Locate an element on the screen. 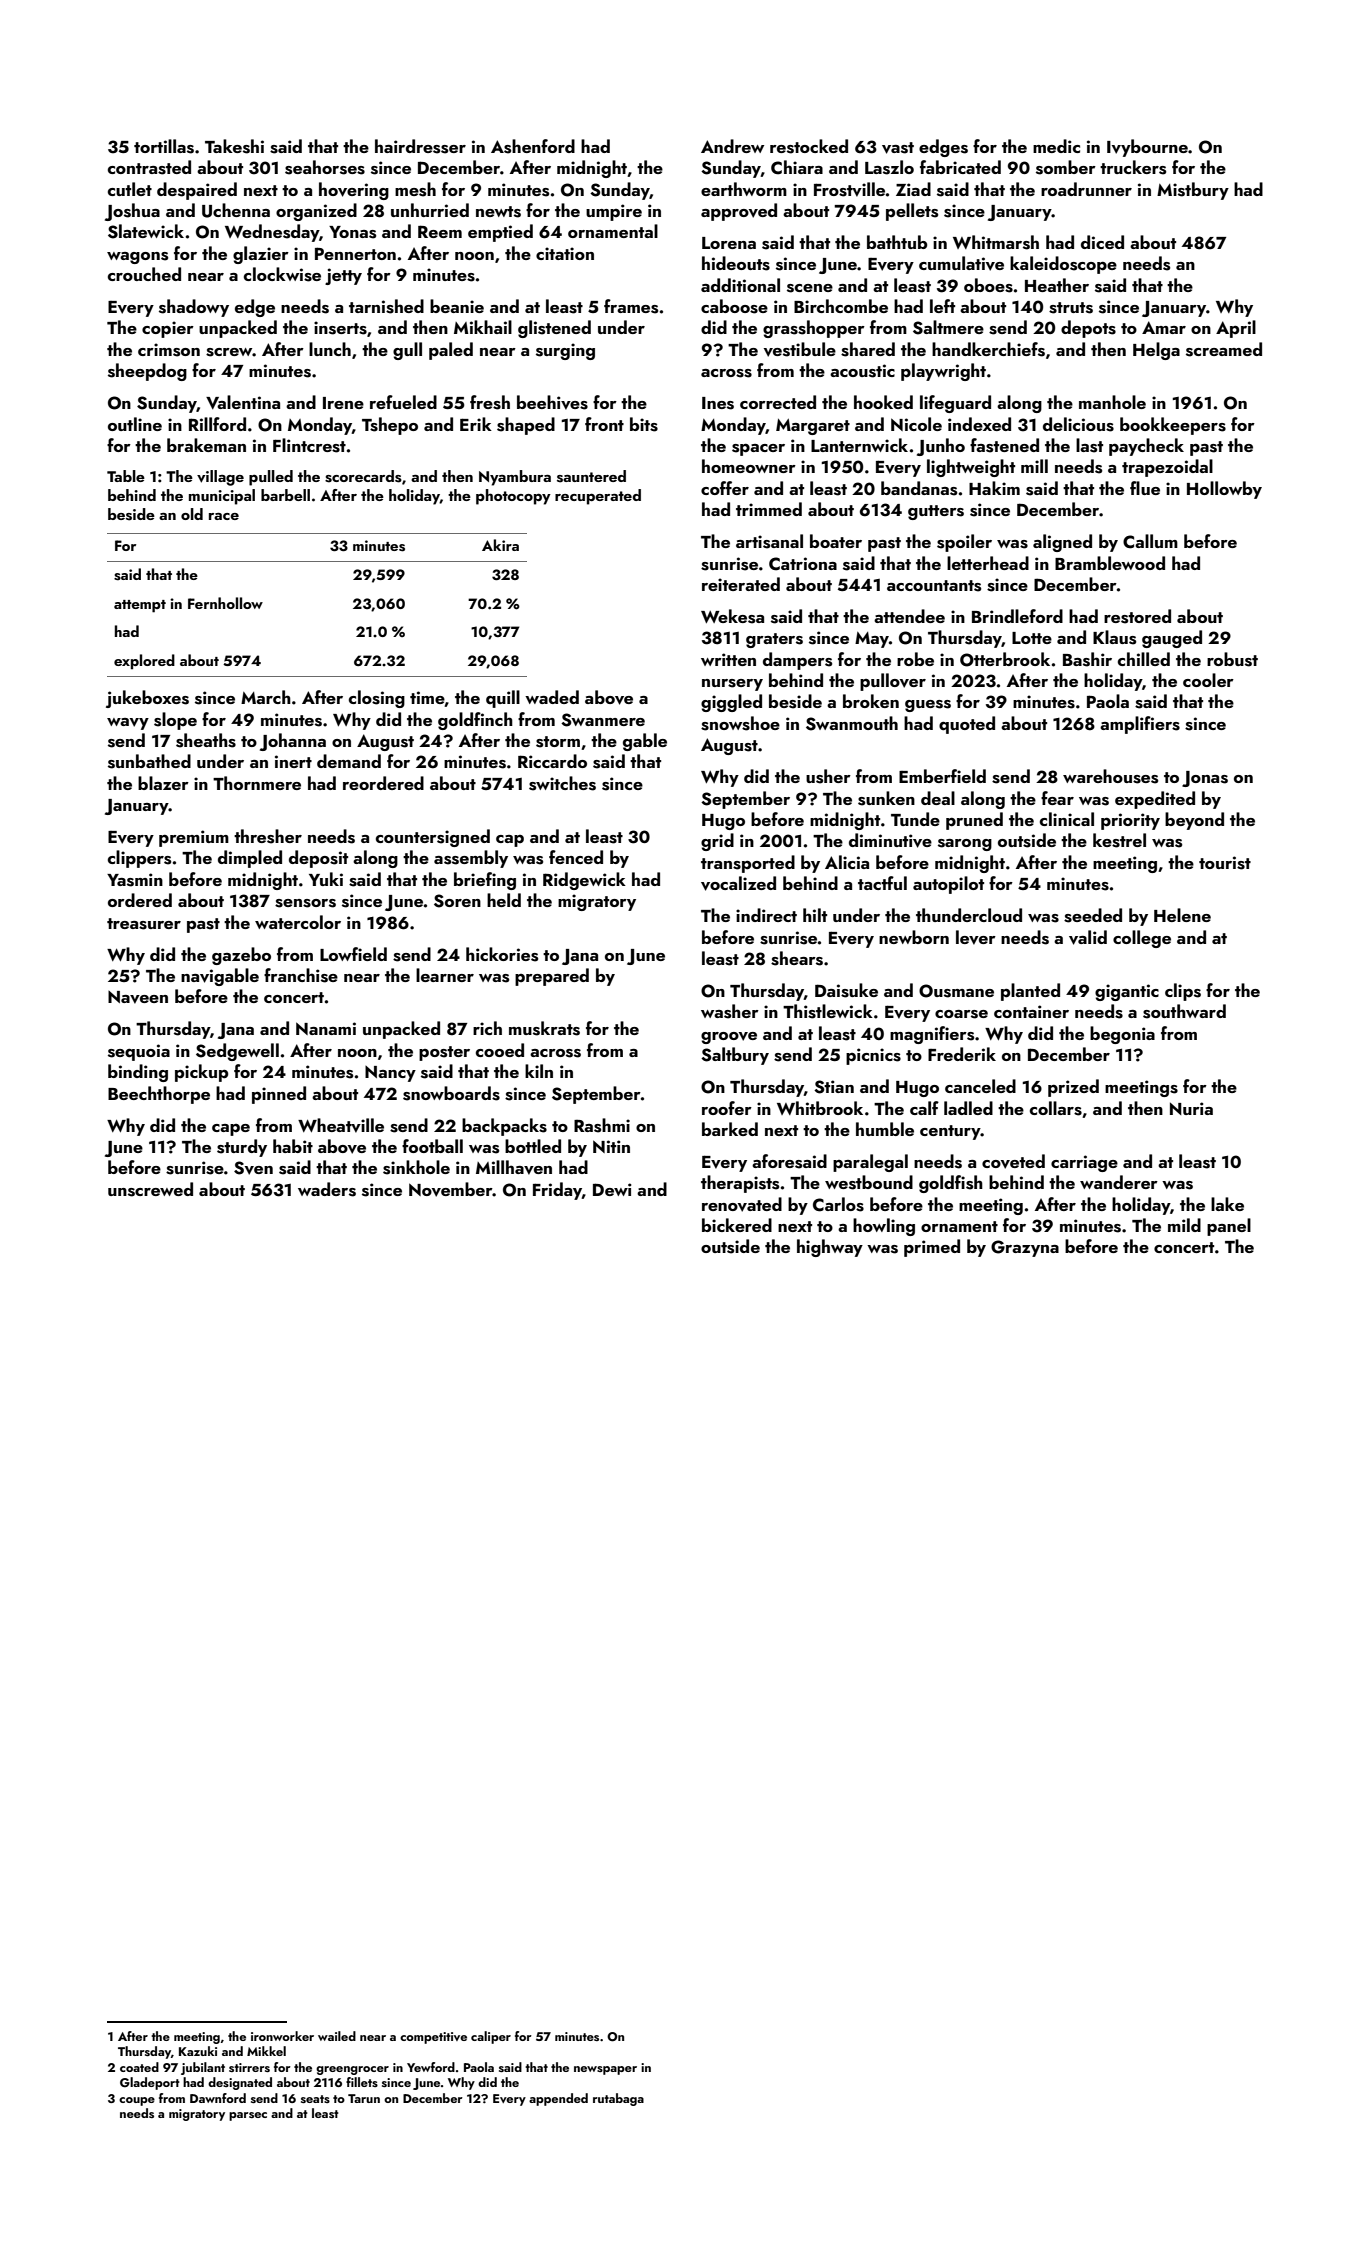 Image resolution: width=1372 pixels, height=2260 pixels. coupe is located at coordinates (137, 2101).
